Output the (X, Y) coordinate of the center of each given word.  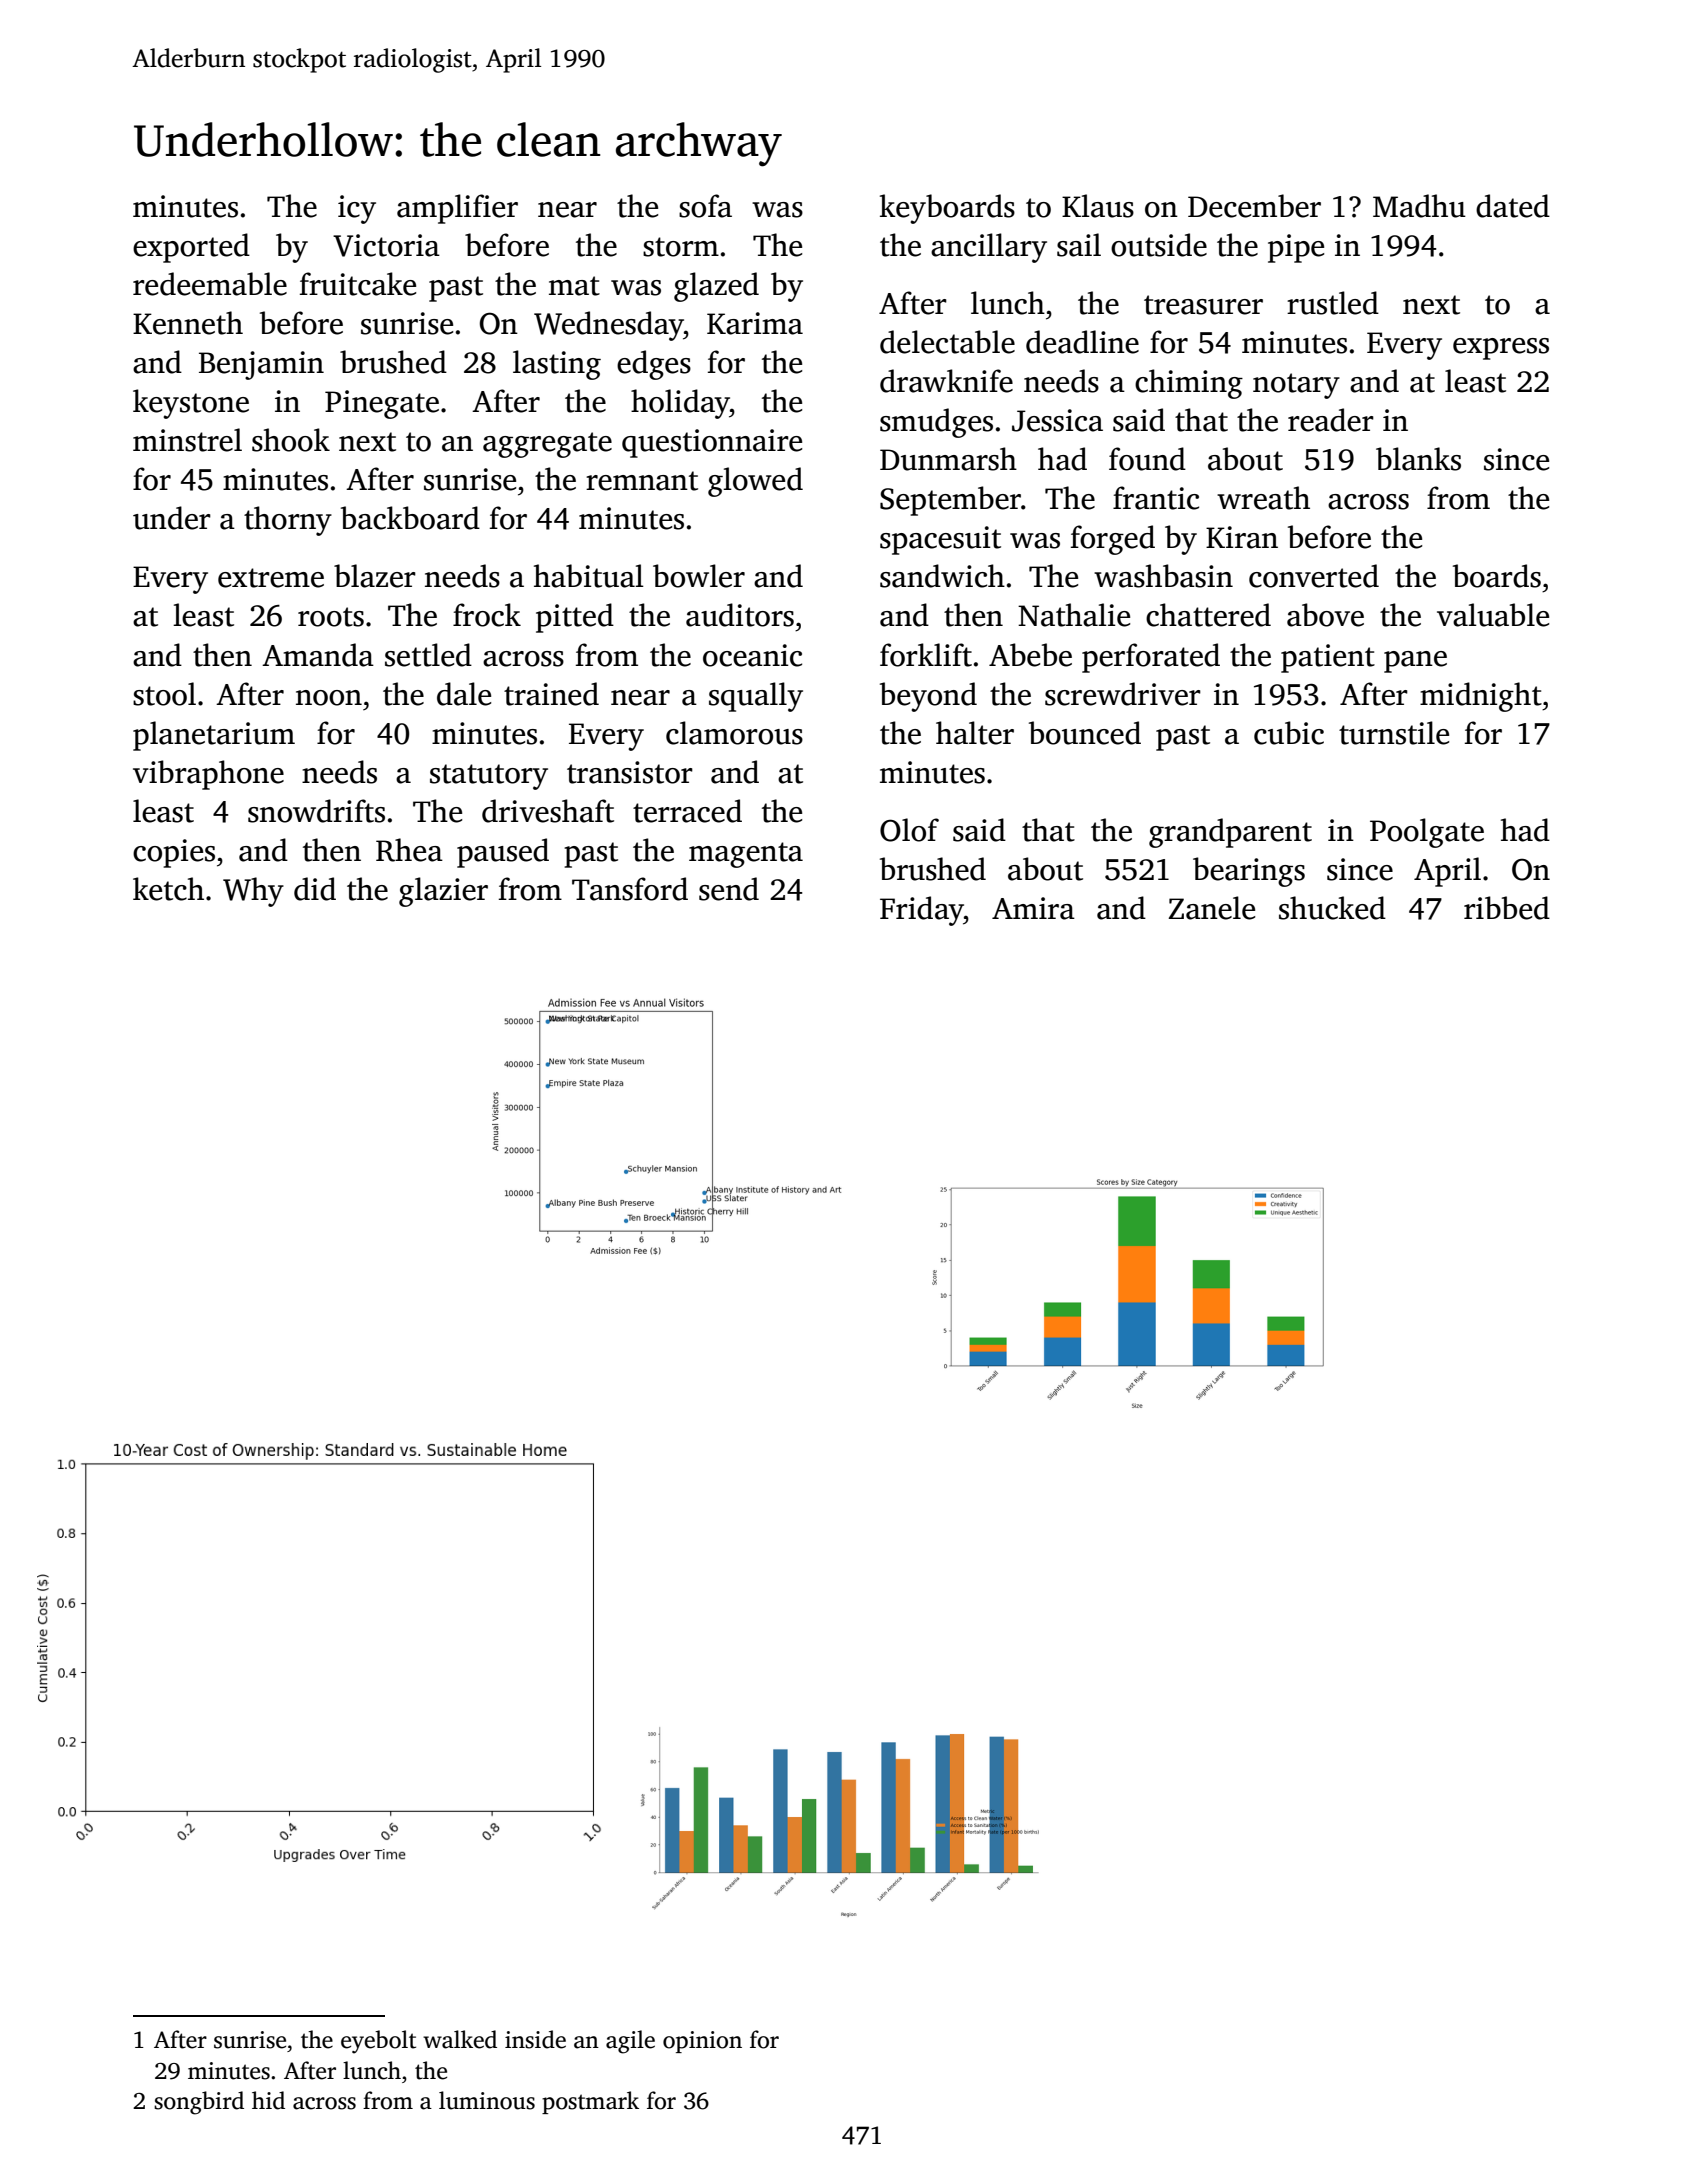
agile (630, 2042)
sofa (705, 206)
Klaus (1098, 206)
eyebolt (378, 2042)
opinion (702, 2042)
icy (357, 209)
